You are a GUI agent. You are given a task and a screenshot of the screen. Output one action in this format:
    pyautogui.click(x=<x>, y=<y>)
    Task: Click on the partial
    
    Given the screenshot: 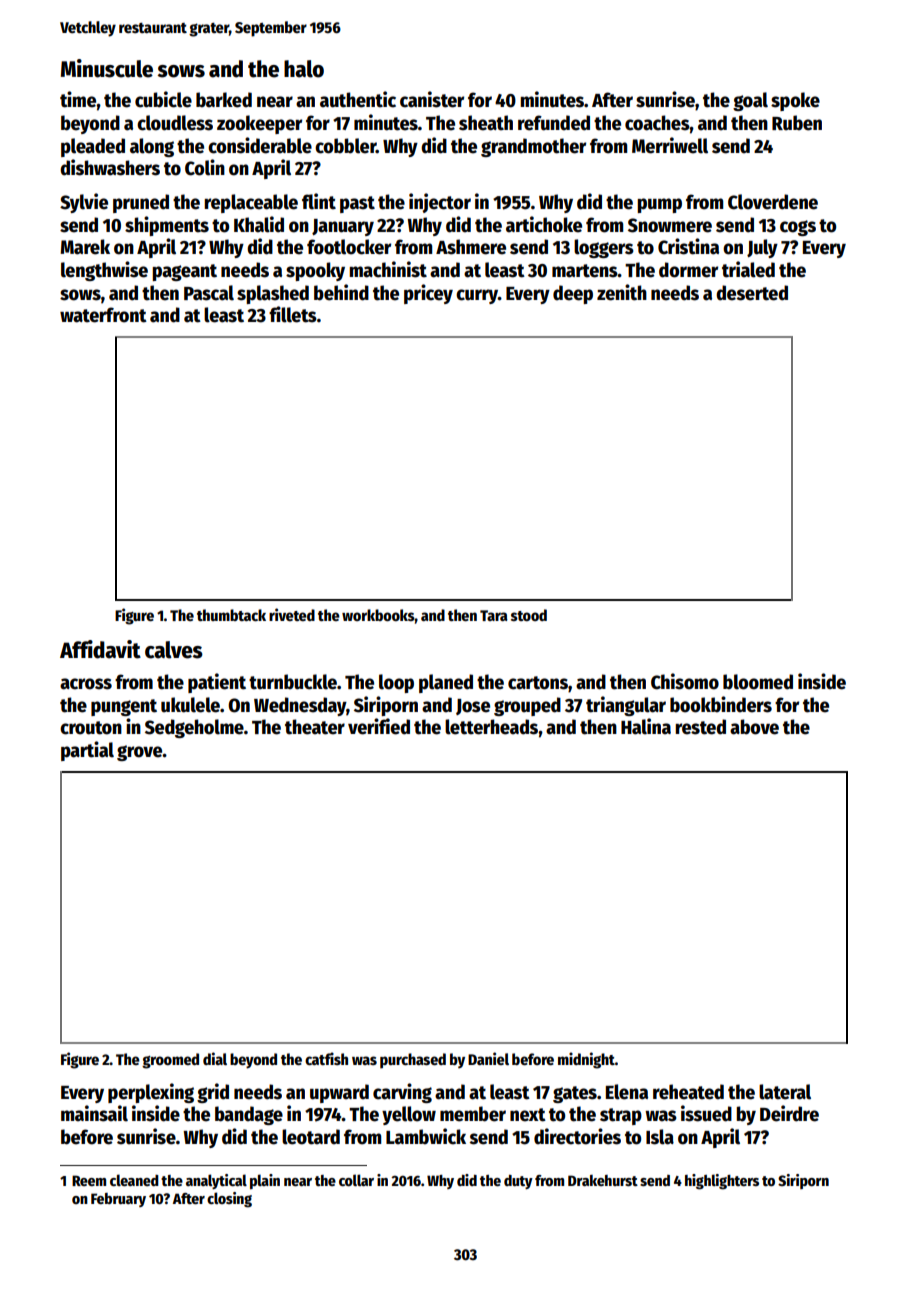 What is the action you would take?
    pyautogui.click(x=87, y=751)
